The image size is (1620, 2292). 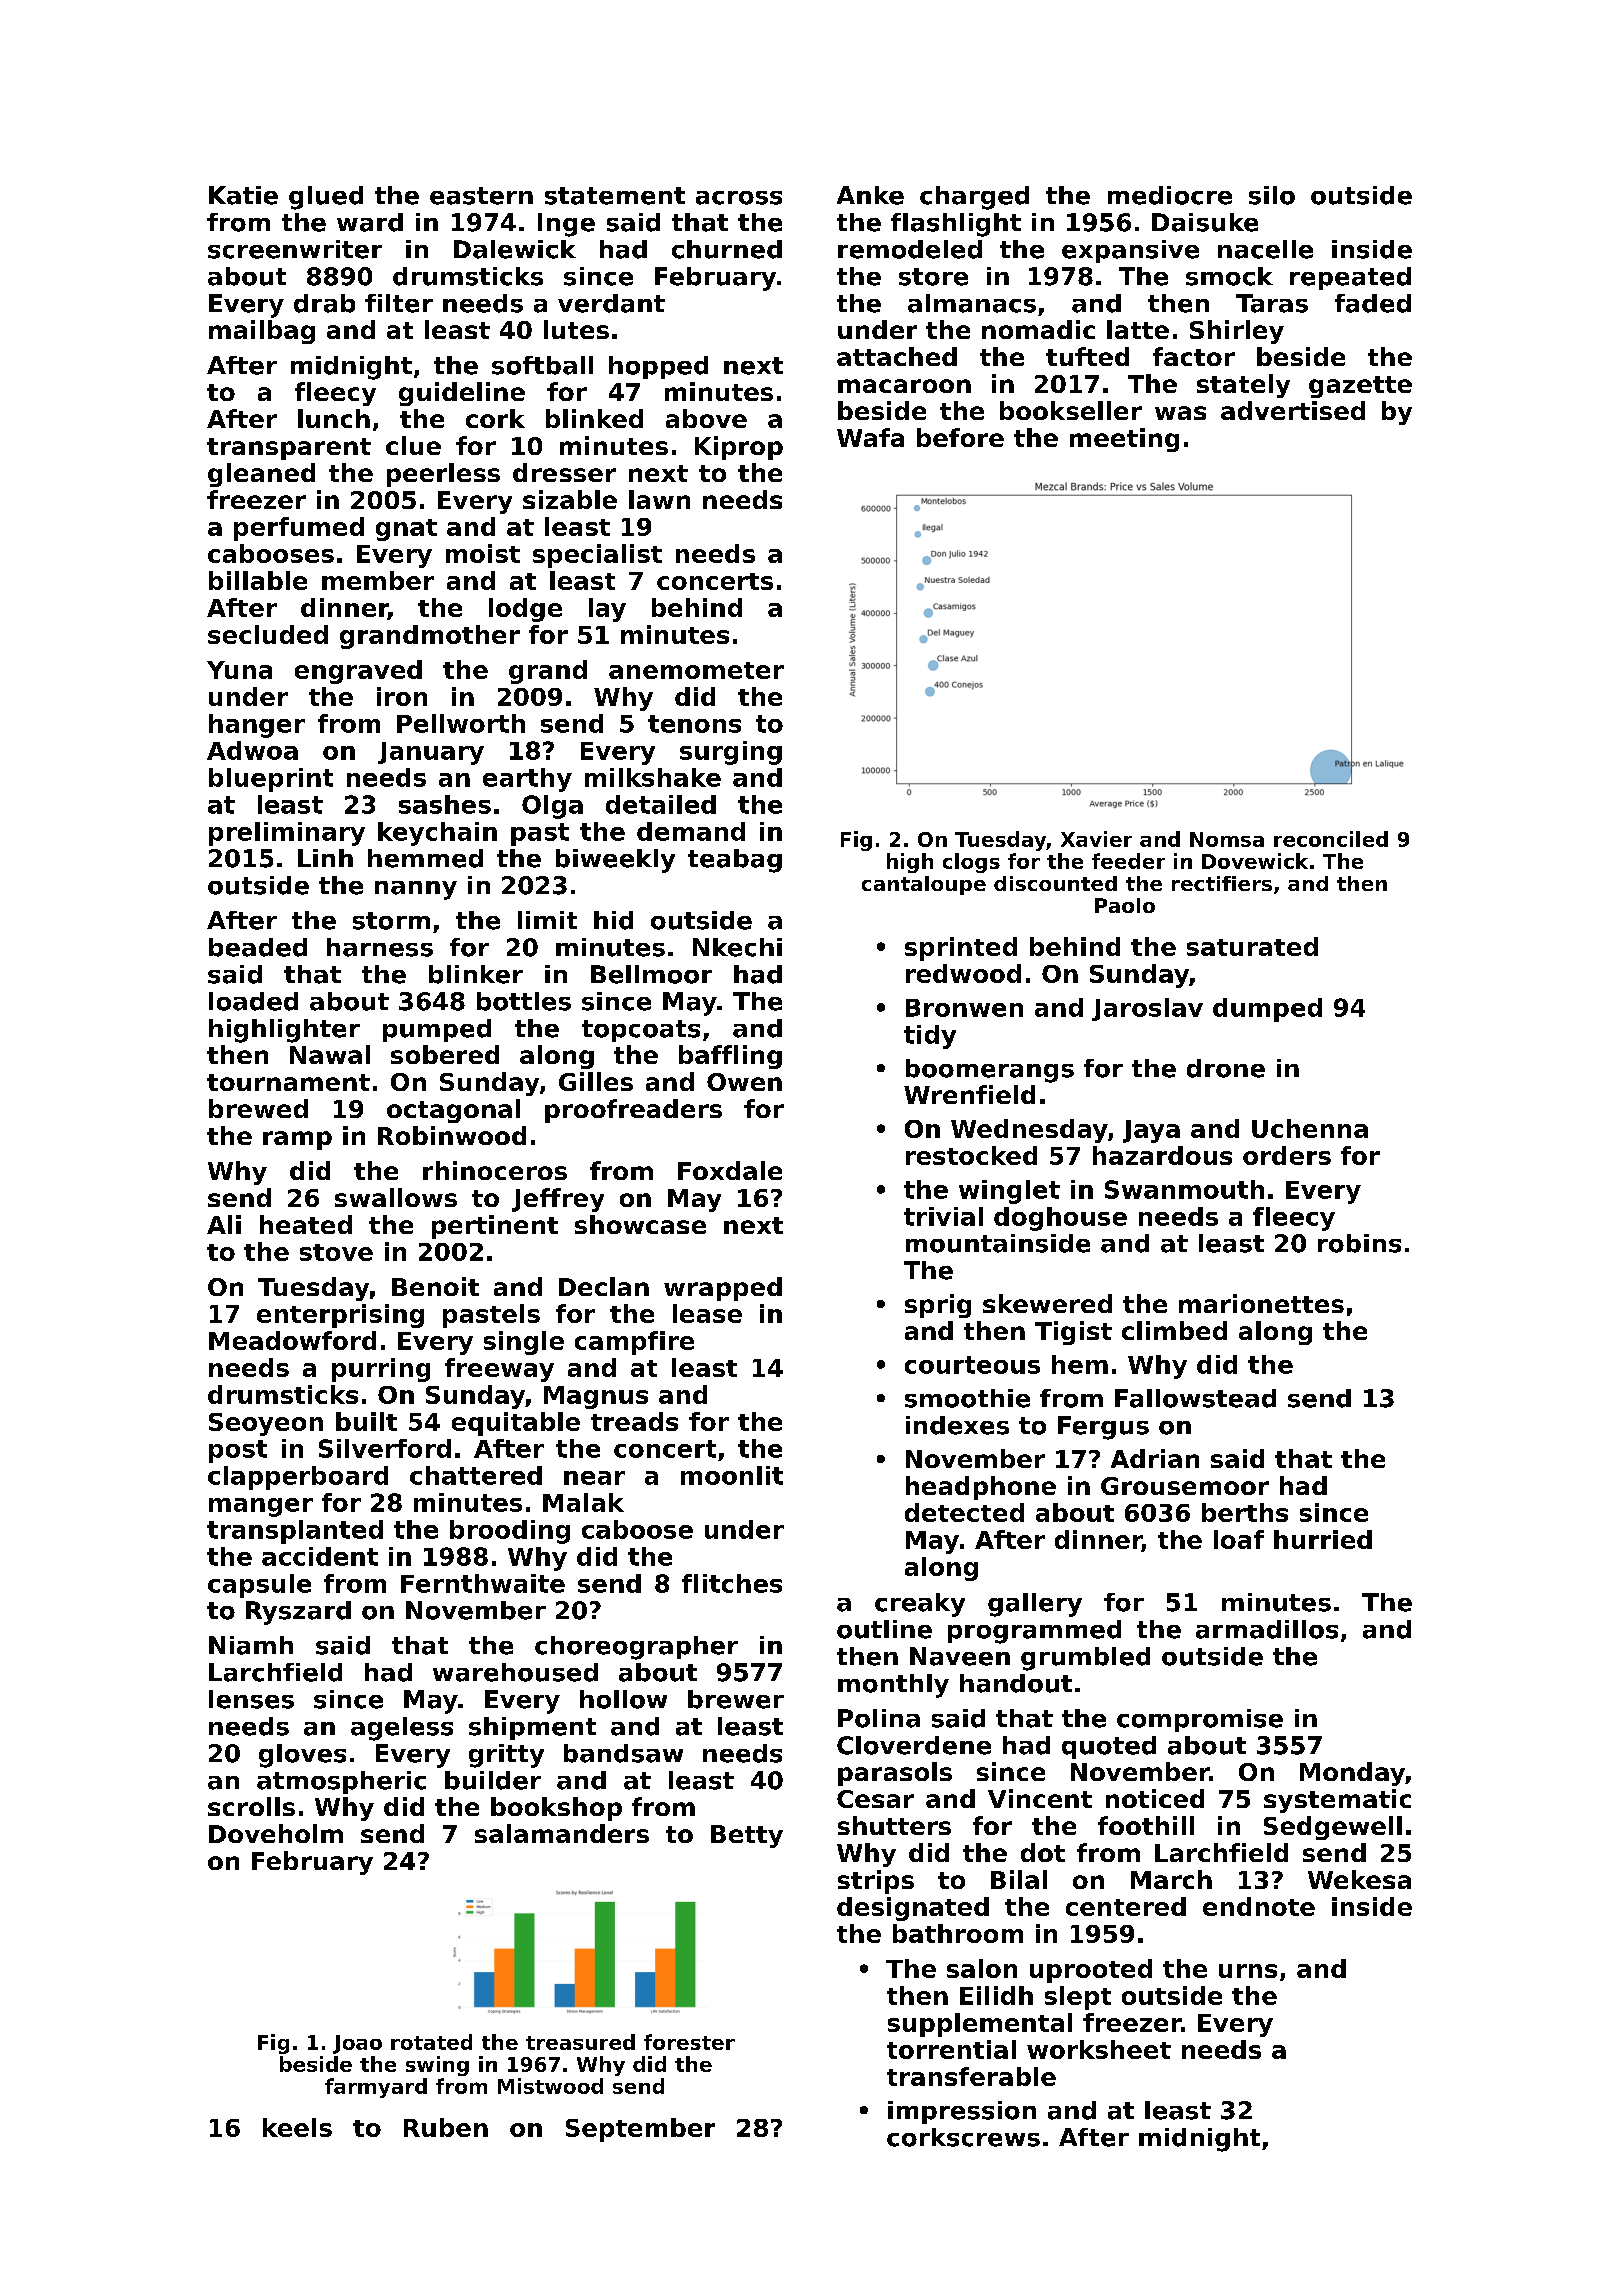 I want to click on Swanmouth, so click(x=1184, y=1189).
